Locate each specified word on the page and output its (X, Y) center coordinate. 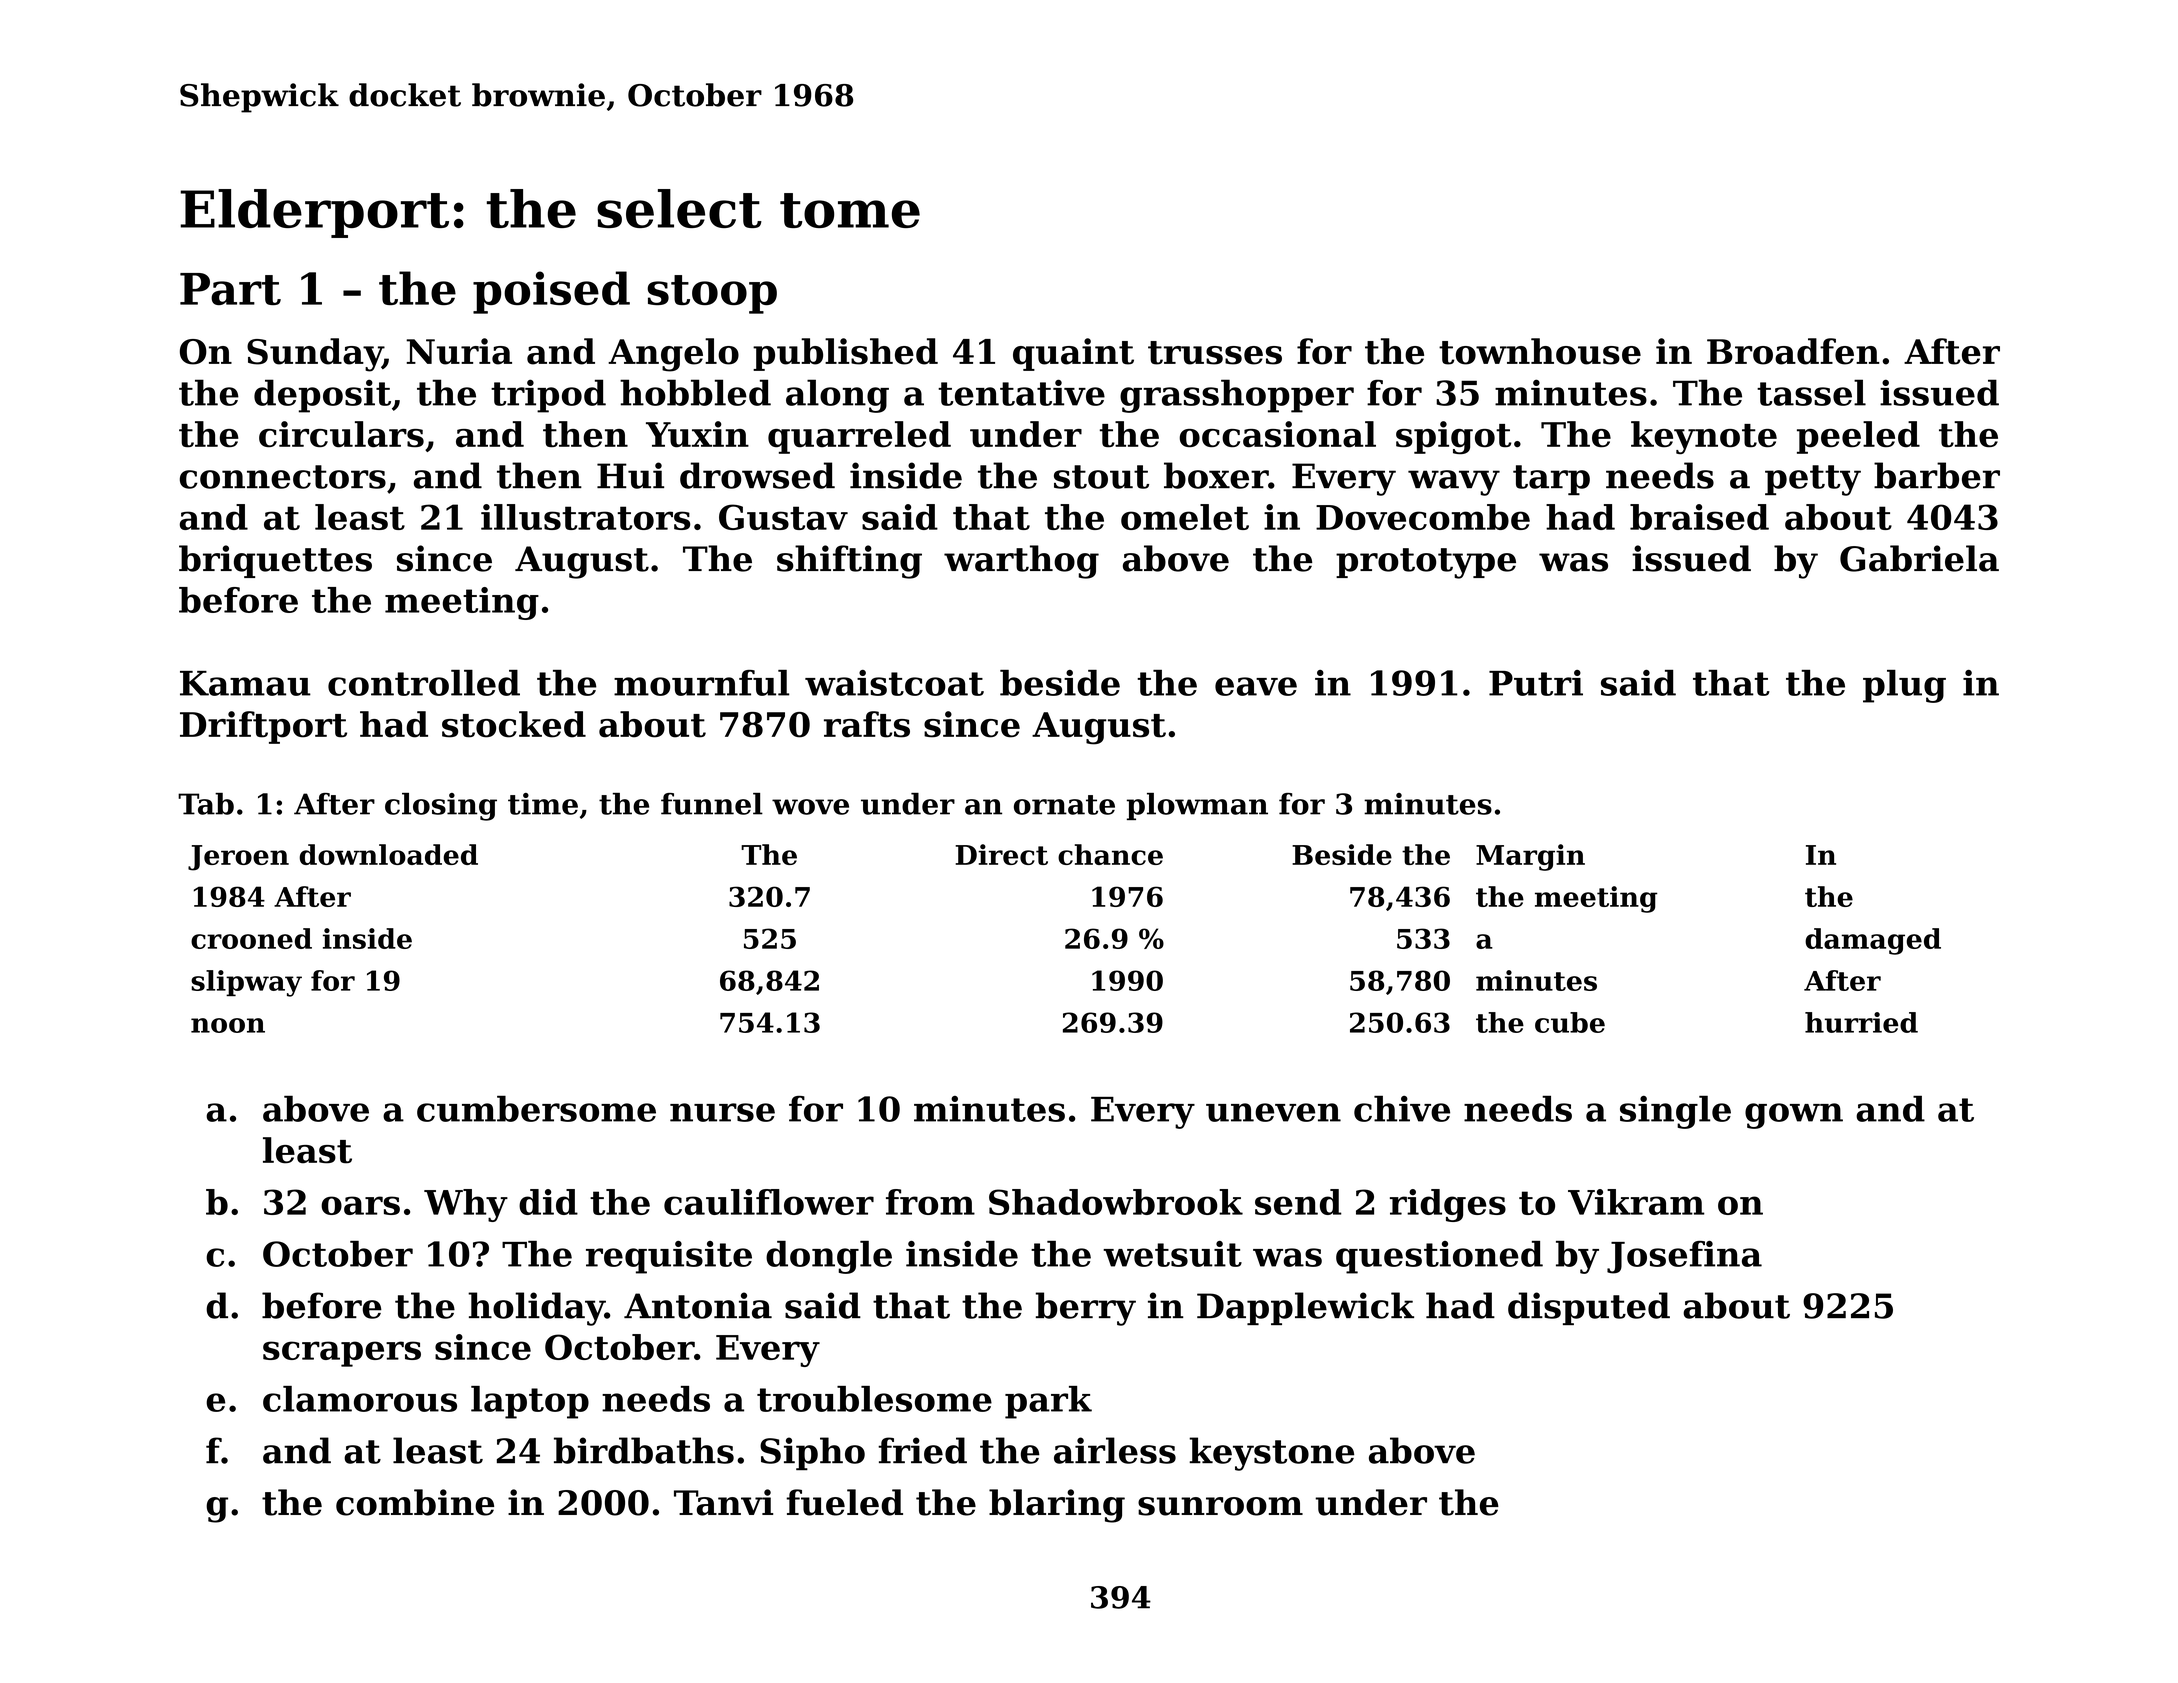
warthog (1021, 562)
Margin (1530, 857)
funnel (712, 804)
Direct (1001, 854)
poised (551, 292)
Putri (1536, 683)
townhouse (1540, 351)
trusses (1215, 353)
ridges (1448, 1205)
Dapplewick (1305, 1308)
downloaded (388, 854)
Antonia (698, 1305)
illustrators (585, 517)
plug (1904, 686)
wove (810, 807)
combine (415, 1502)
